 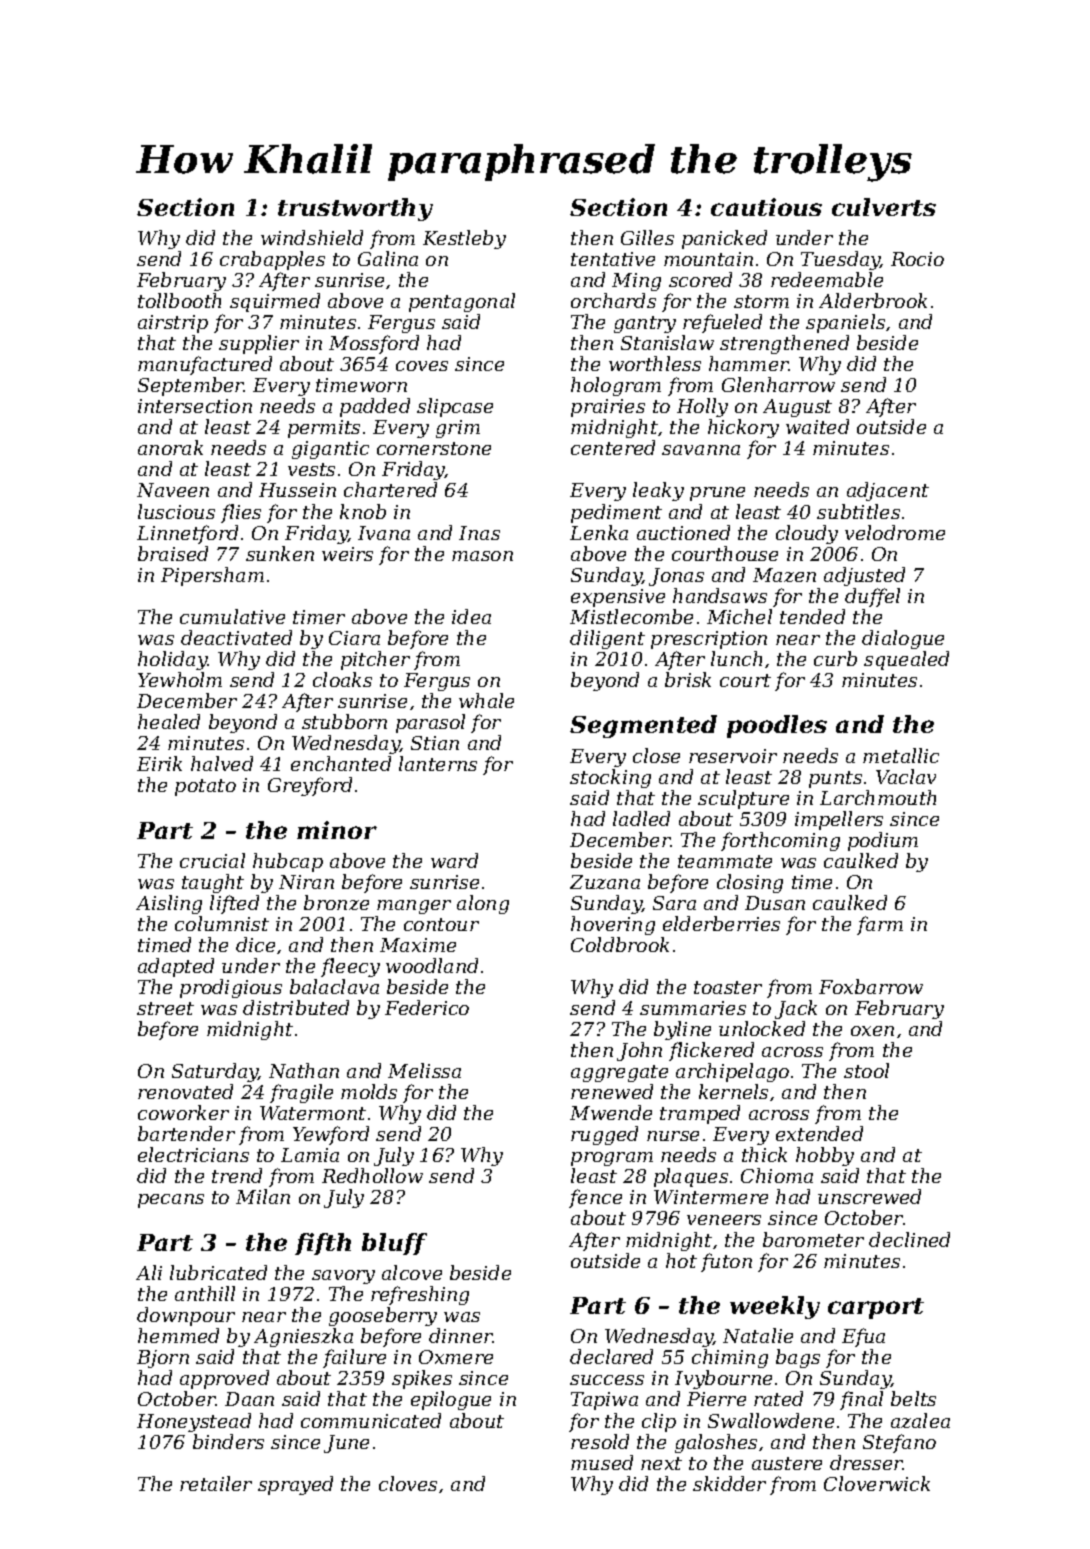 What do you see at coordinates (895, 532) in the page?
I see `velodrome` at bounding box center [895, 532].
